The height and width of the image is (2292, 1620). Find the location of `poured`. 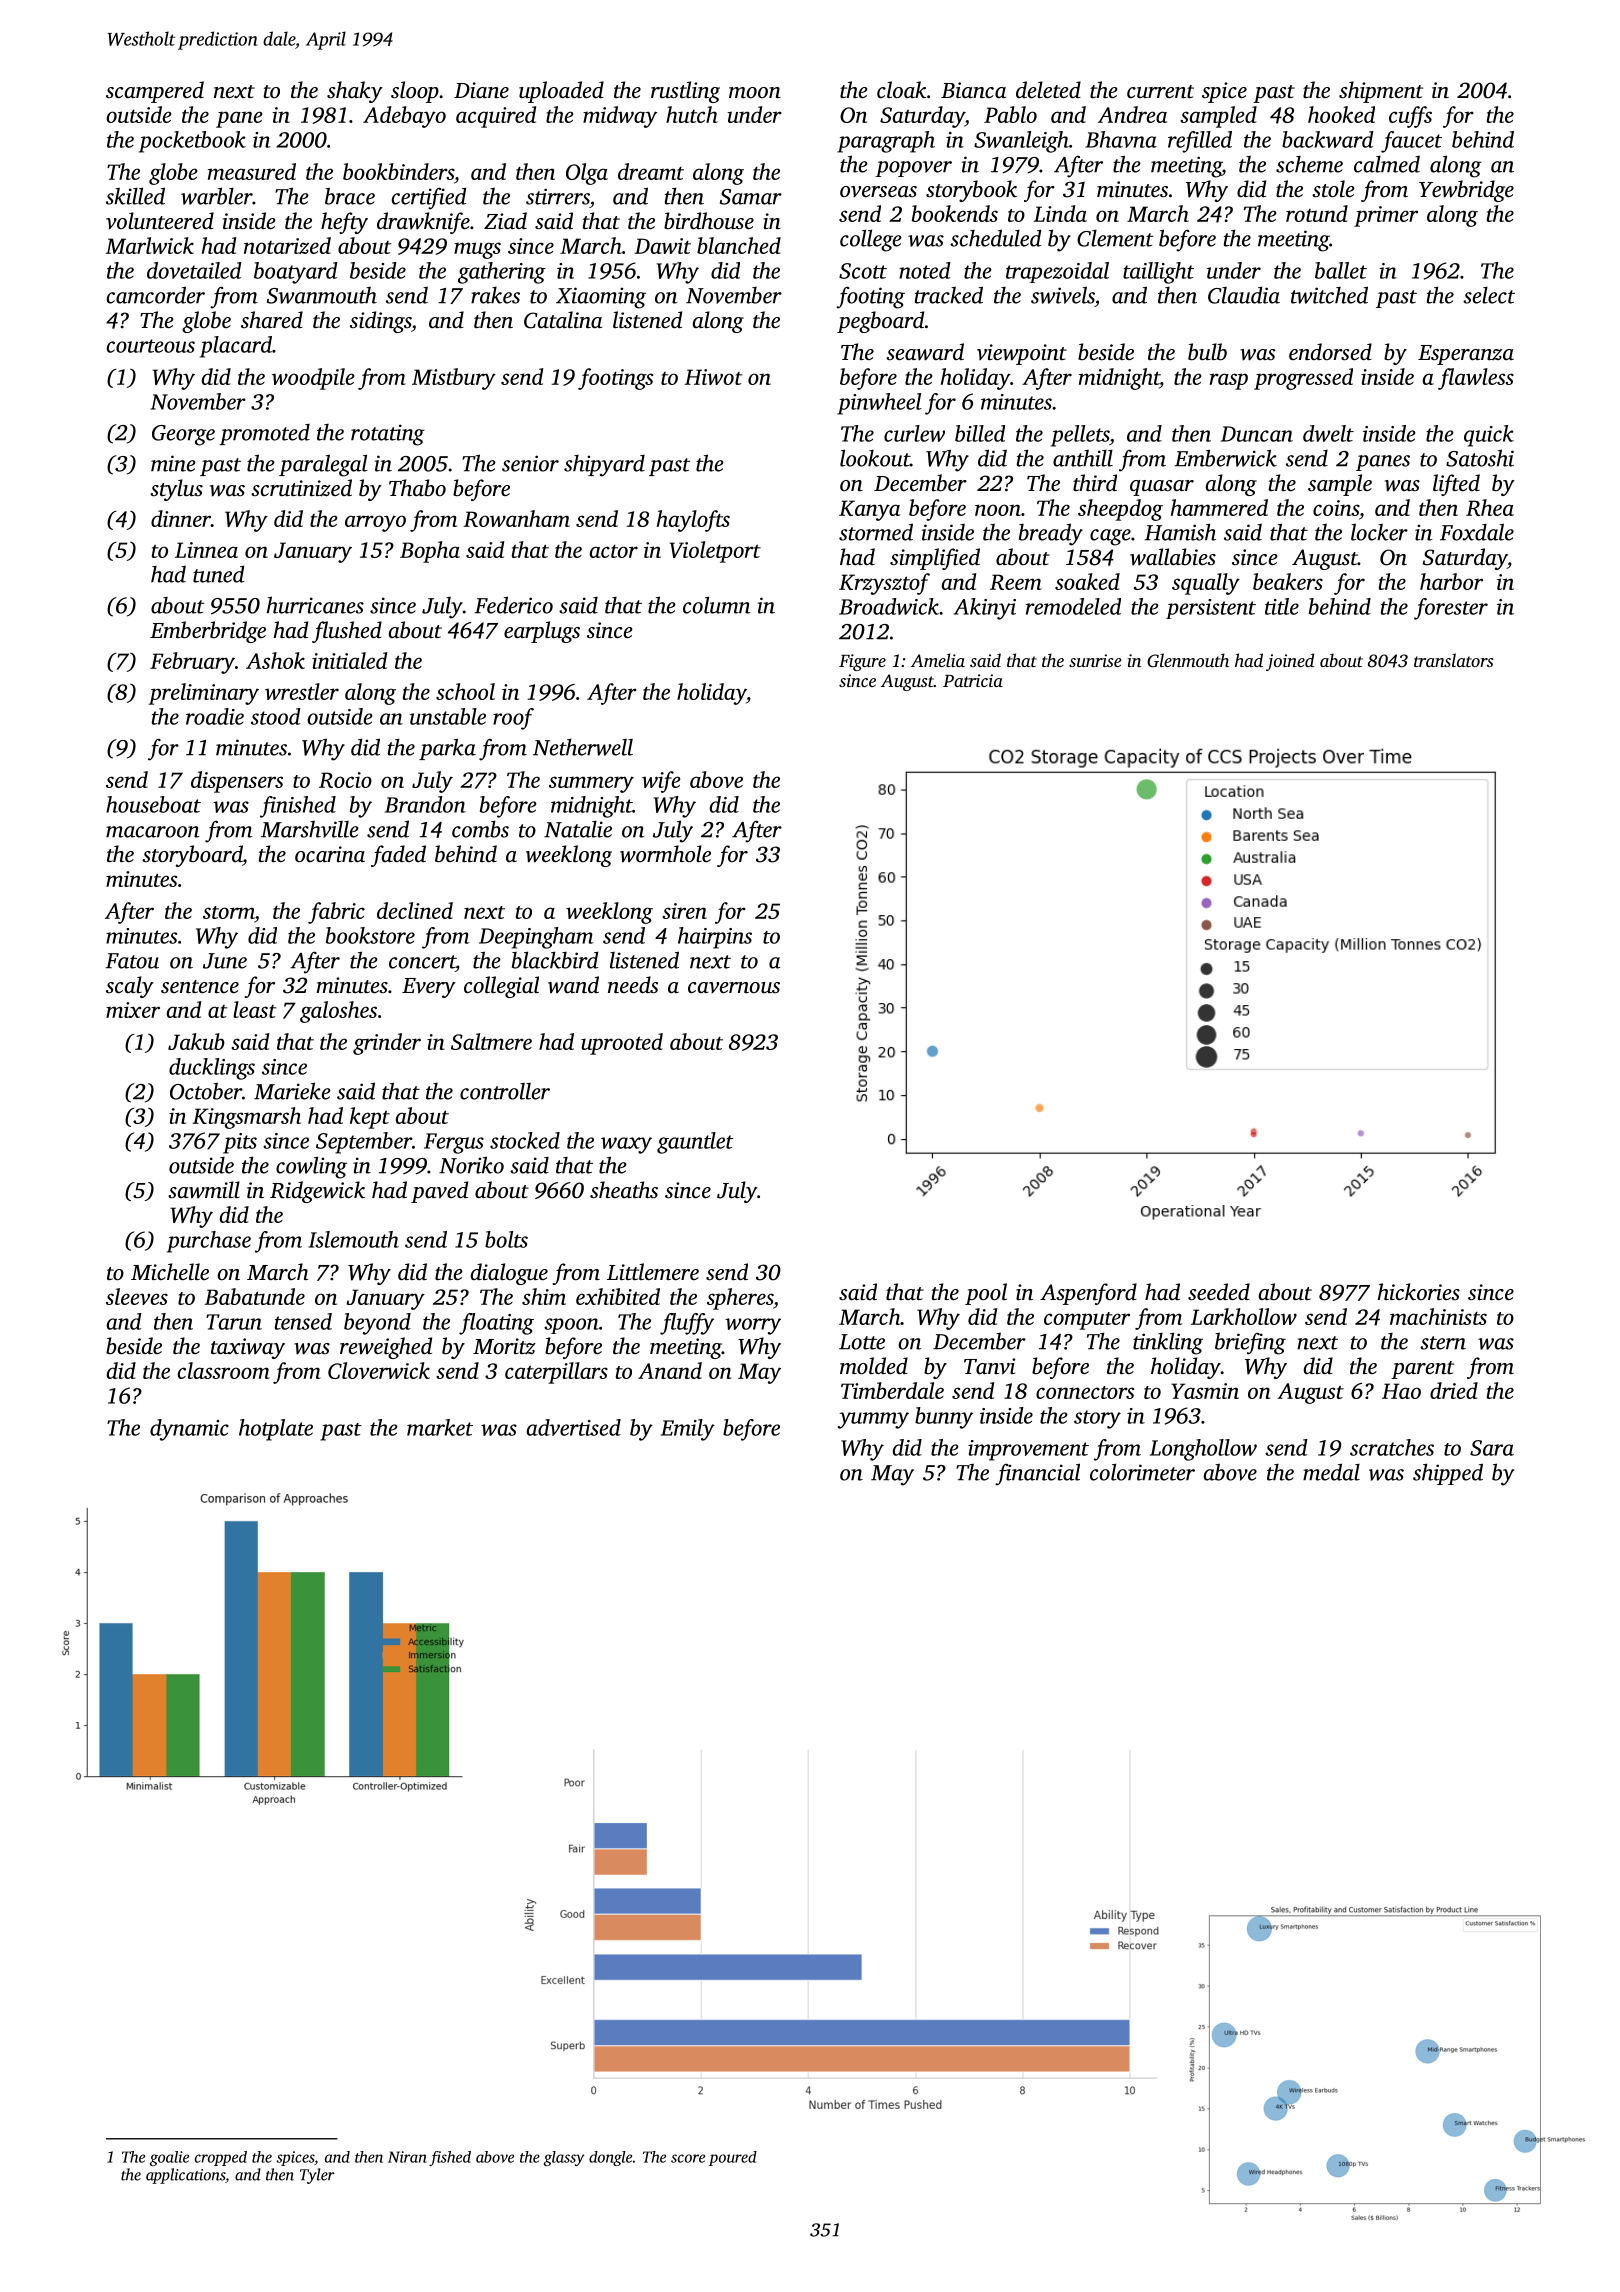

poured is located at coordinates (733, 2158).
